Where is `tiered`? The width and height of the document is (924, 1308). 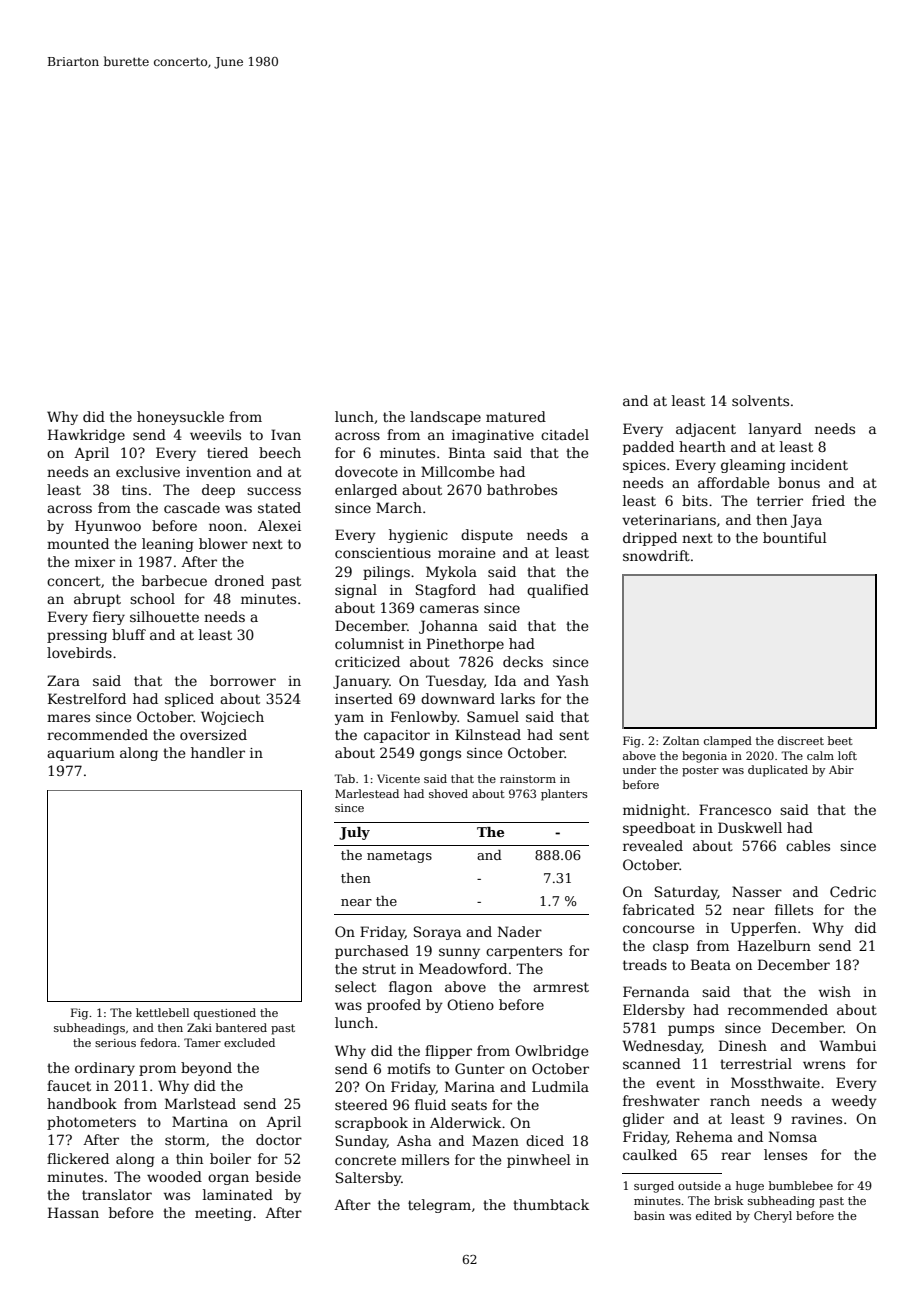 tiered is located at coordinates (227, 452).
